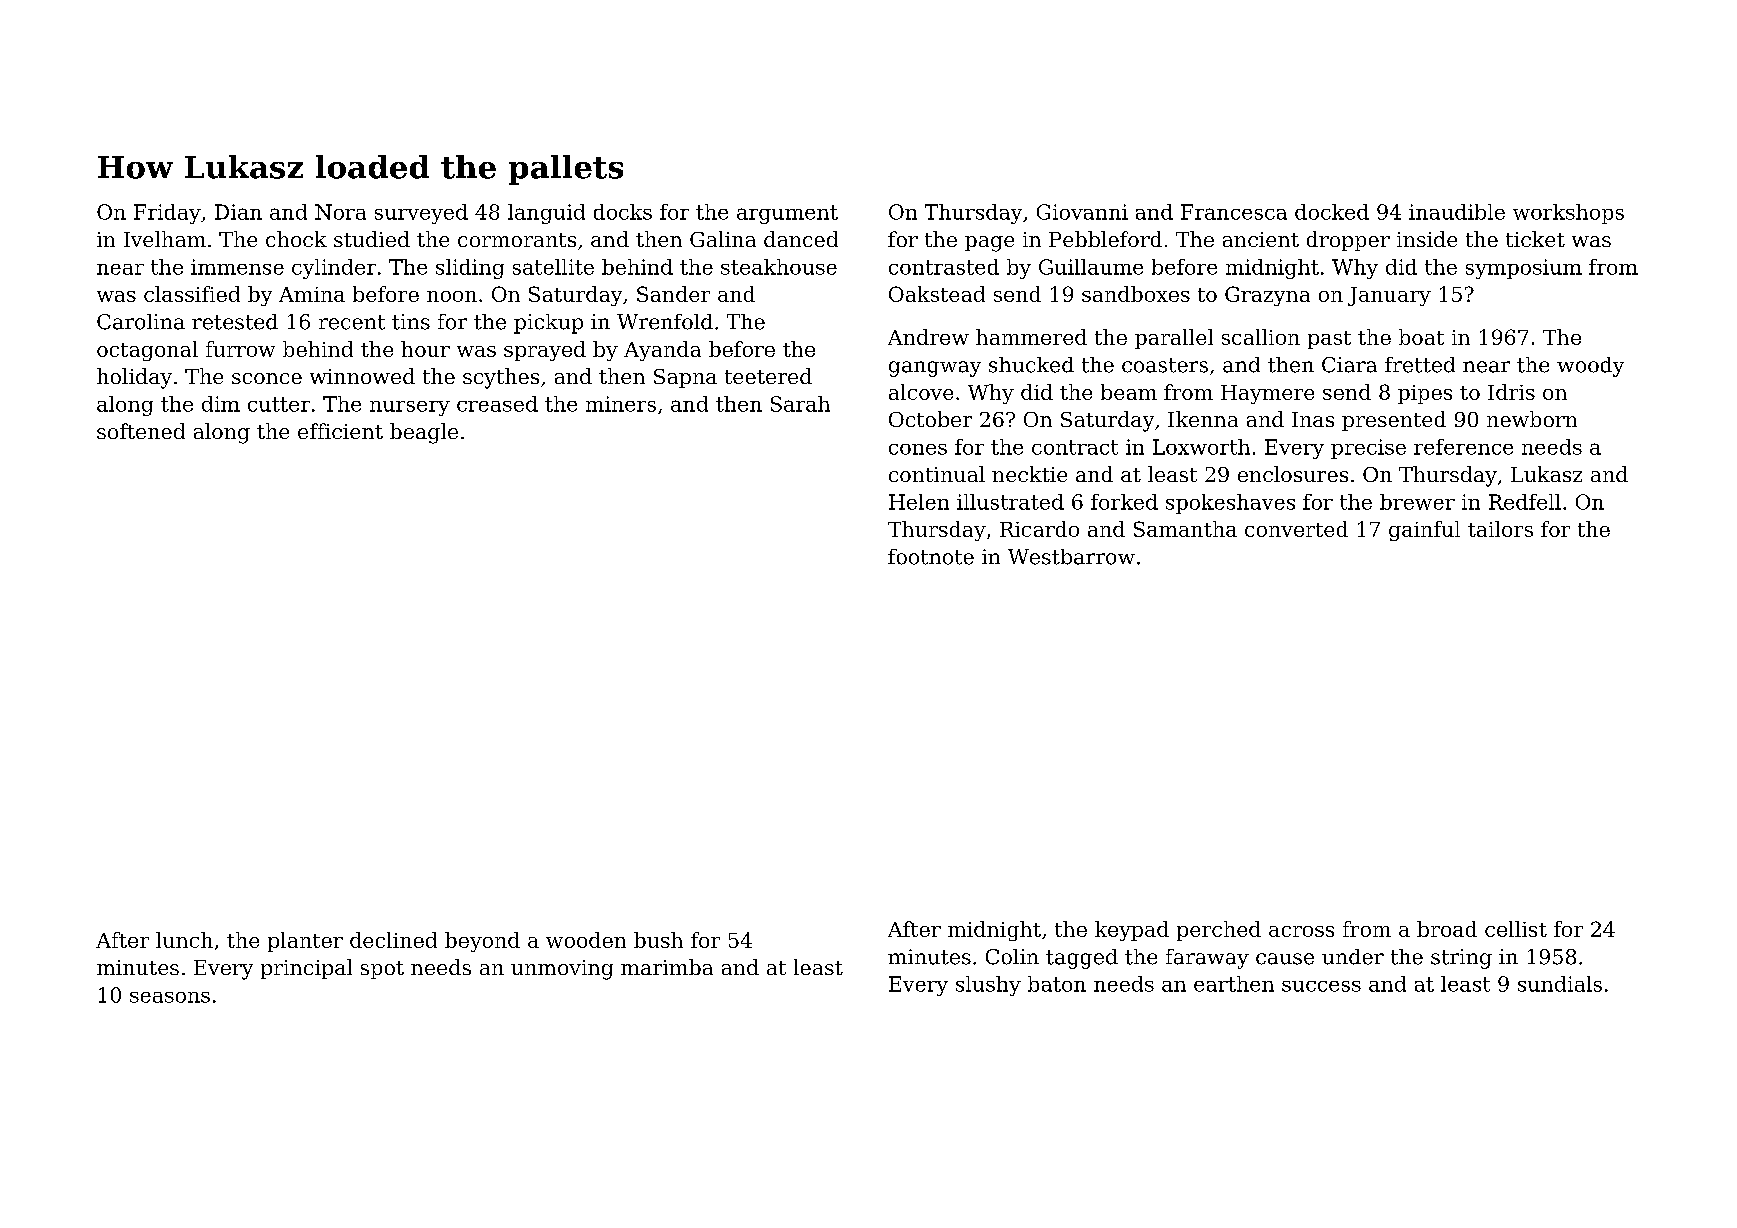  Describe the element at coordinates (340, 212) in the document. I see `Nora` at that location.
